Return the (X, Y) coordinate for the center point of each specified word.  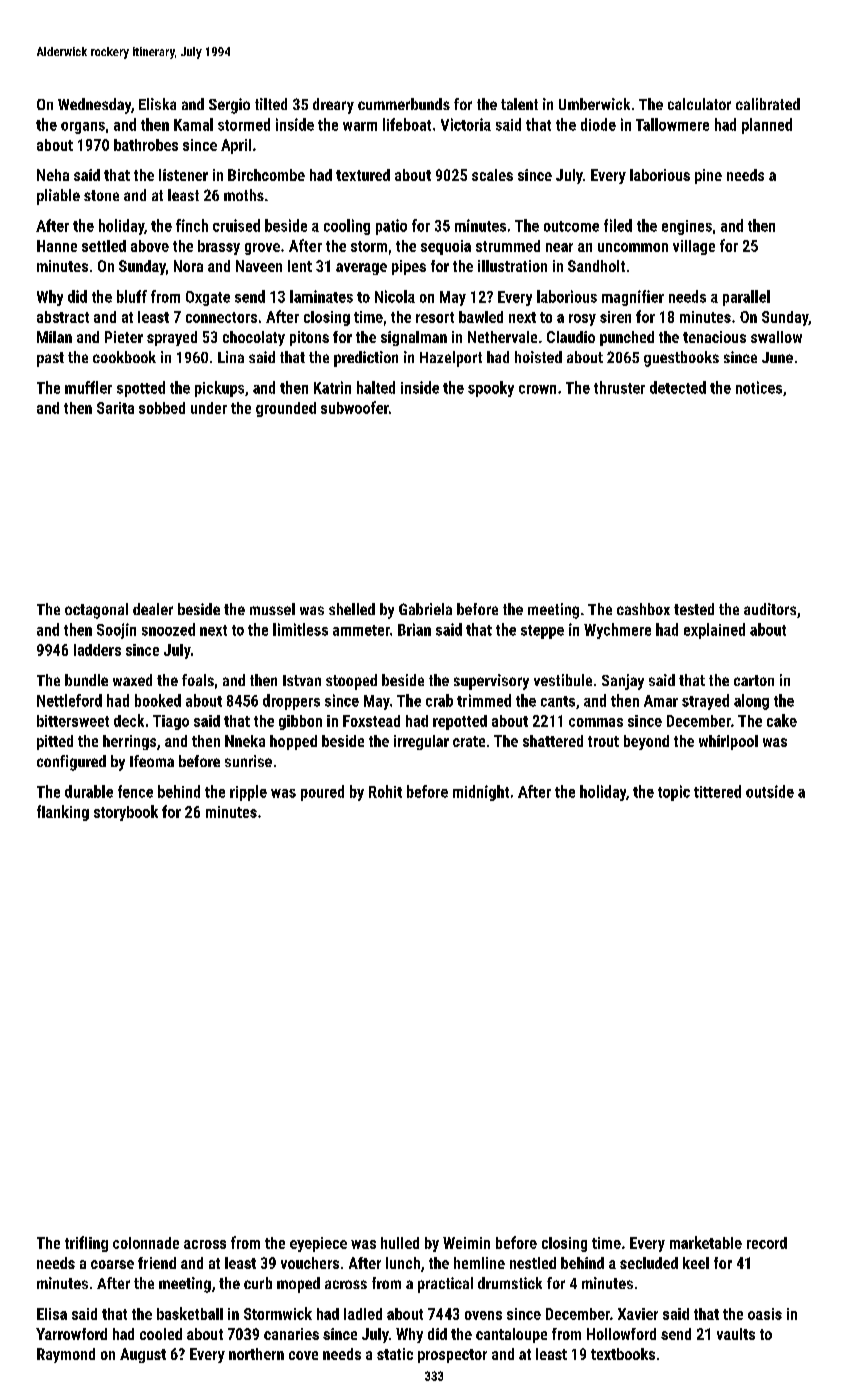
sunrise (248, 761)
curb (258, 1283)
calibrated (768, 104)
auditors (770, 609)
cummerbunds (404, 104)
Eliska (157, 104)
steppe (542, 632)
